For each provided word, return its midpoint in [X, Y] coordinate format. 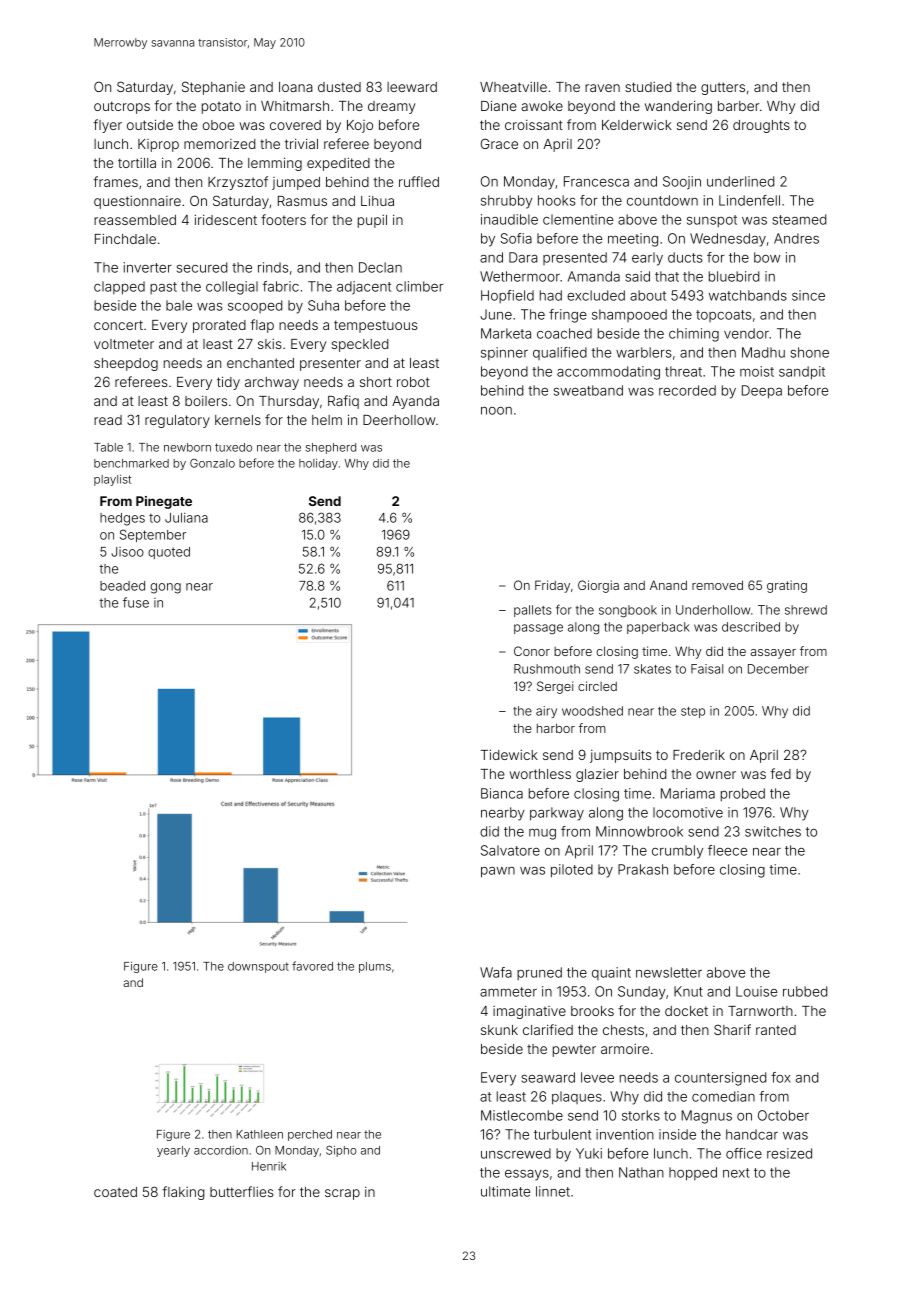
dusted [339, 87]
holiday [318, 464]
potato [221, 107]
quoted [169, 553]
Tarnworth [760, 1011]
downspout [258, 967]
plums [375, 967]
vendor [746, 333]
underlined [740, 181]
